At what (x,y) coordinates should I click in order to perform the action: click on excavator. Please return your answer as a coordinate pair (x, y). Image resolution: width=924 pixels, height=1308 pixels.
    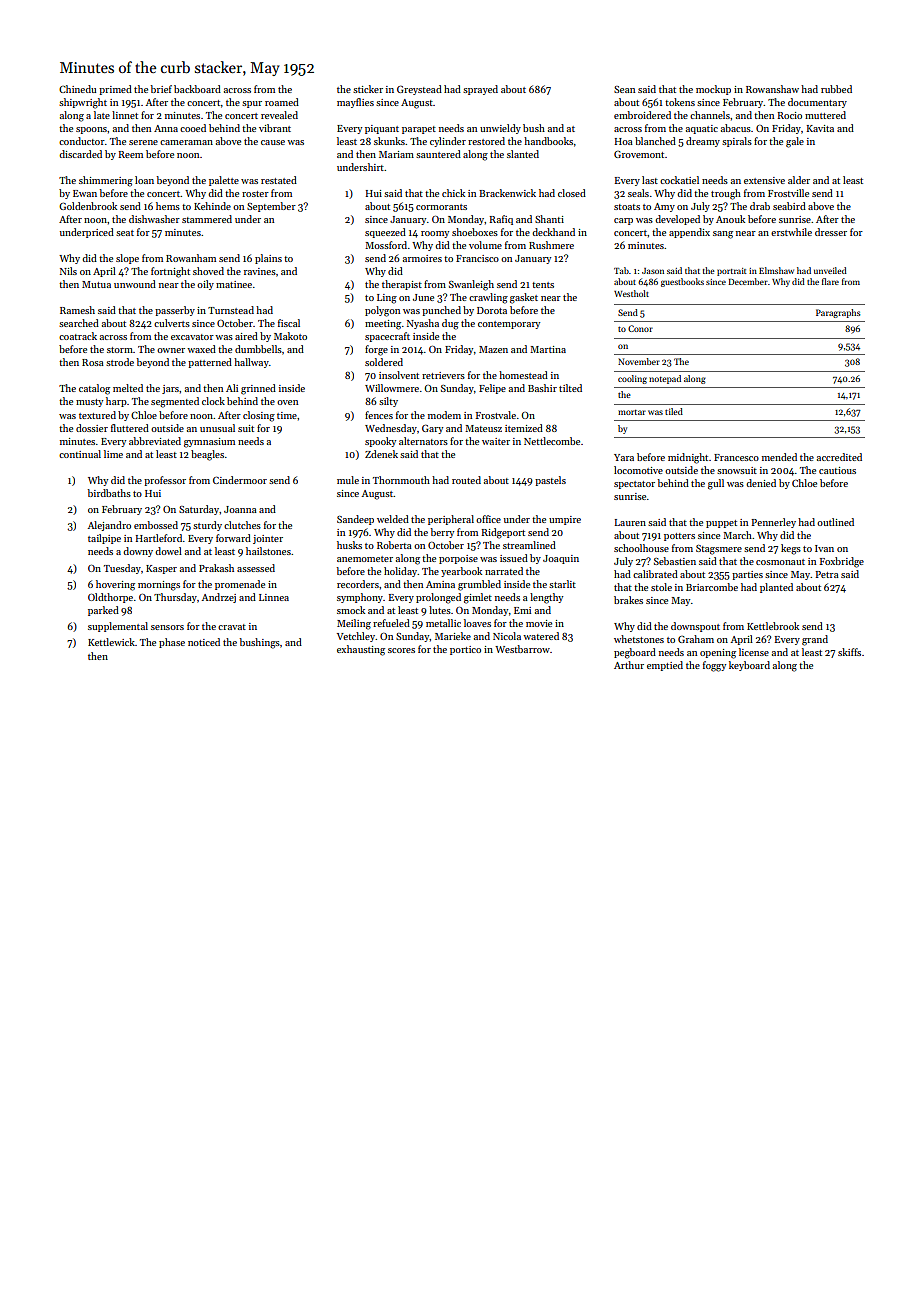
    Looking at the image, I should click on (192, 337).
